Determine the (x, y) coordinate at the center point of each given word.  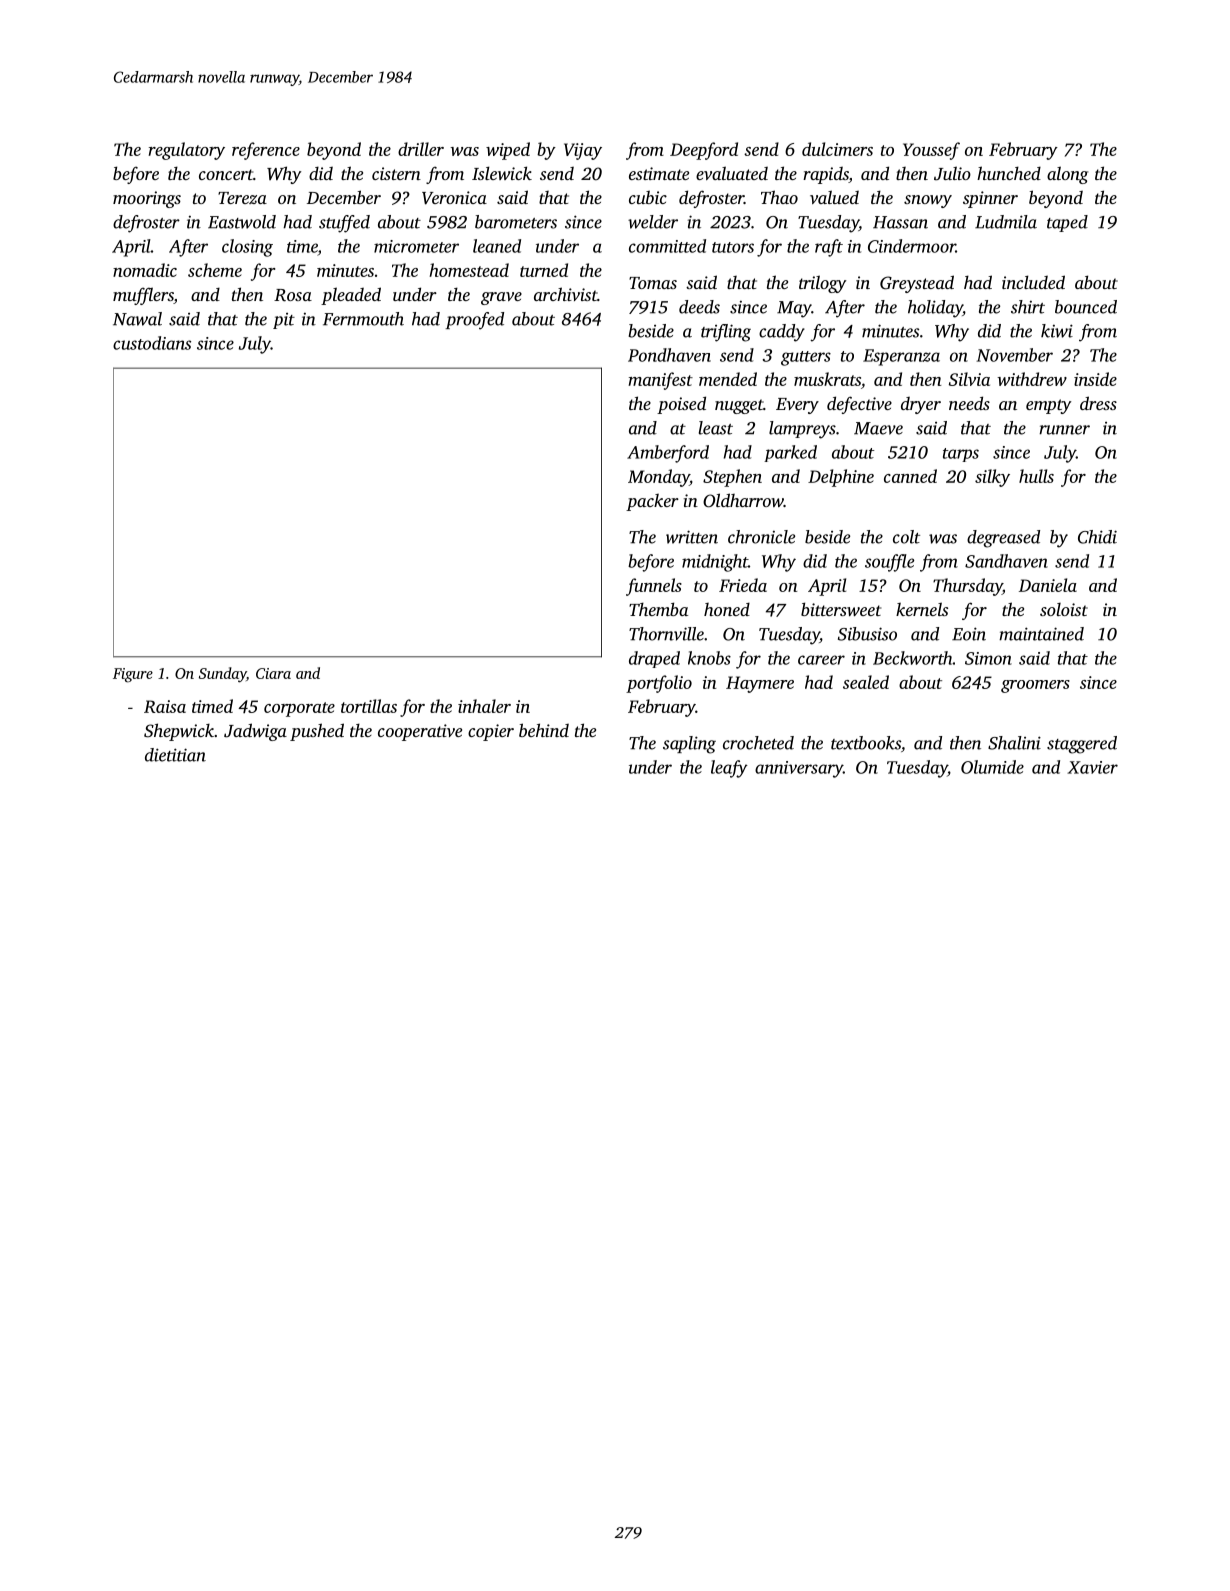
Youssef (931, 151)
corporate (299, 709)
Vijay (583, 151)
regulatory (187, 151)
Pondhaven (669, 355)
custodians (152, 343)
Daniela (1048, 585)
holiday (935, 309)
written (692, 537)
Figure (133, 675)
